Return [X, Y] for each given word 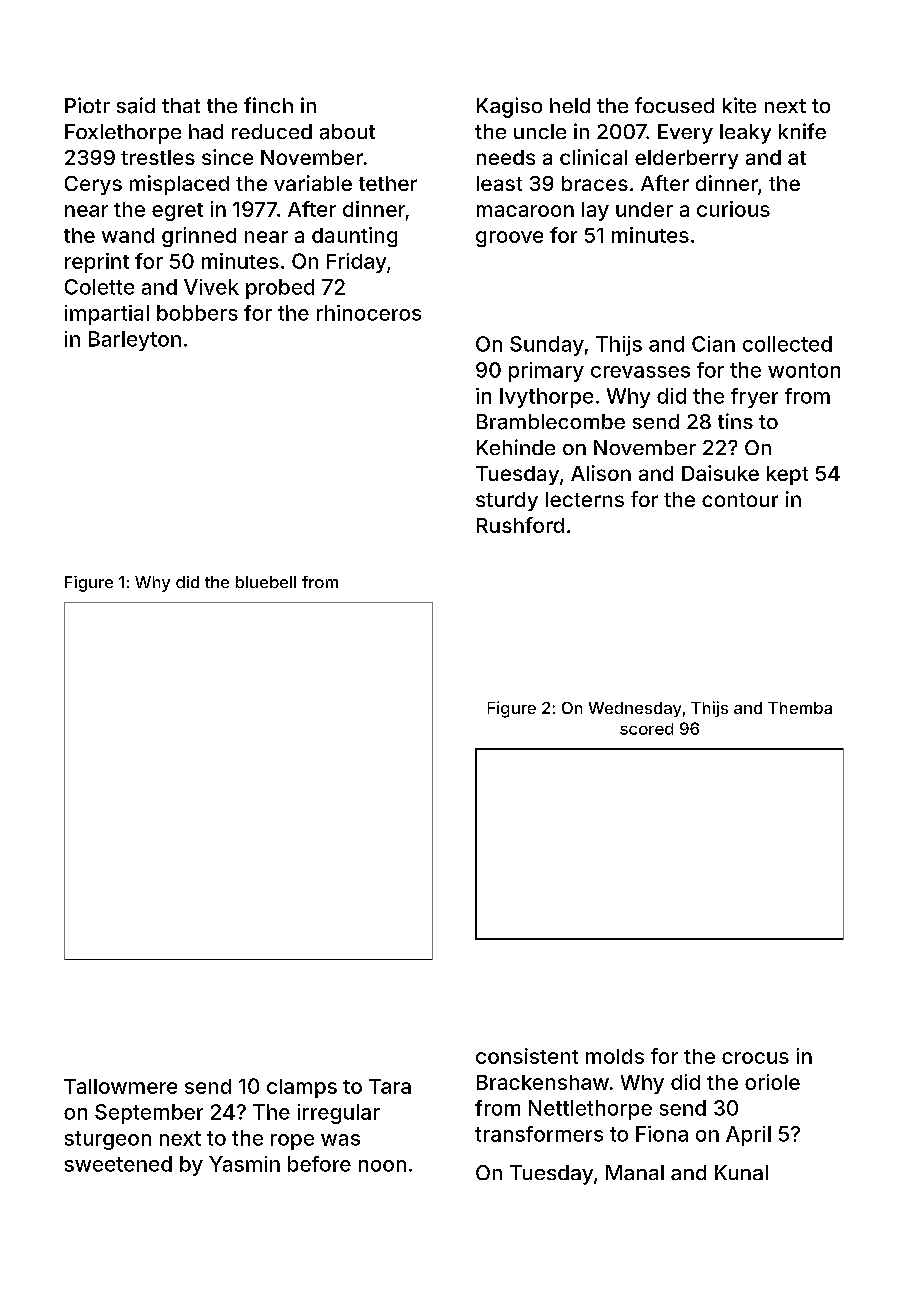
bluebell [266, 582]
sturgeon [108, 1140]
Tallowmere [120, 1086]
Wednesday [635, 709]
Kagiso [509, 107]
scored [646, 729]
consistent [527, 1056]
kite [739, 105]
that [181, 105]
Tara [390, 1086]
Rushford [520, 525]
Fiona [662, 1134]
